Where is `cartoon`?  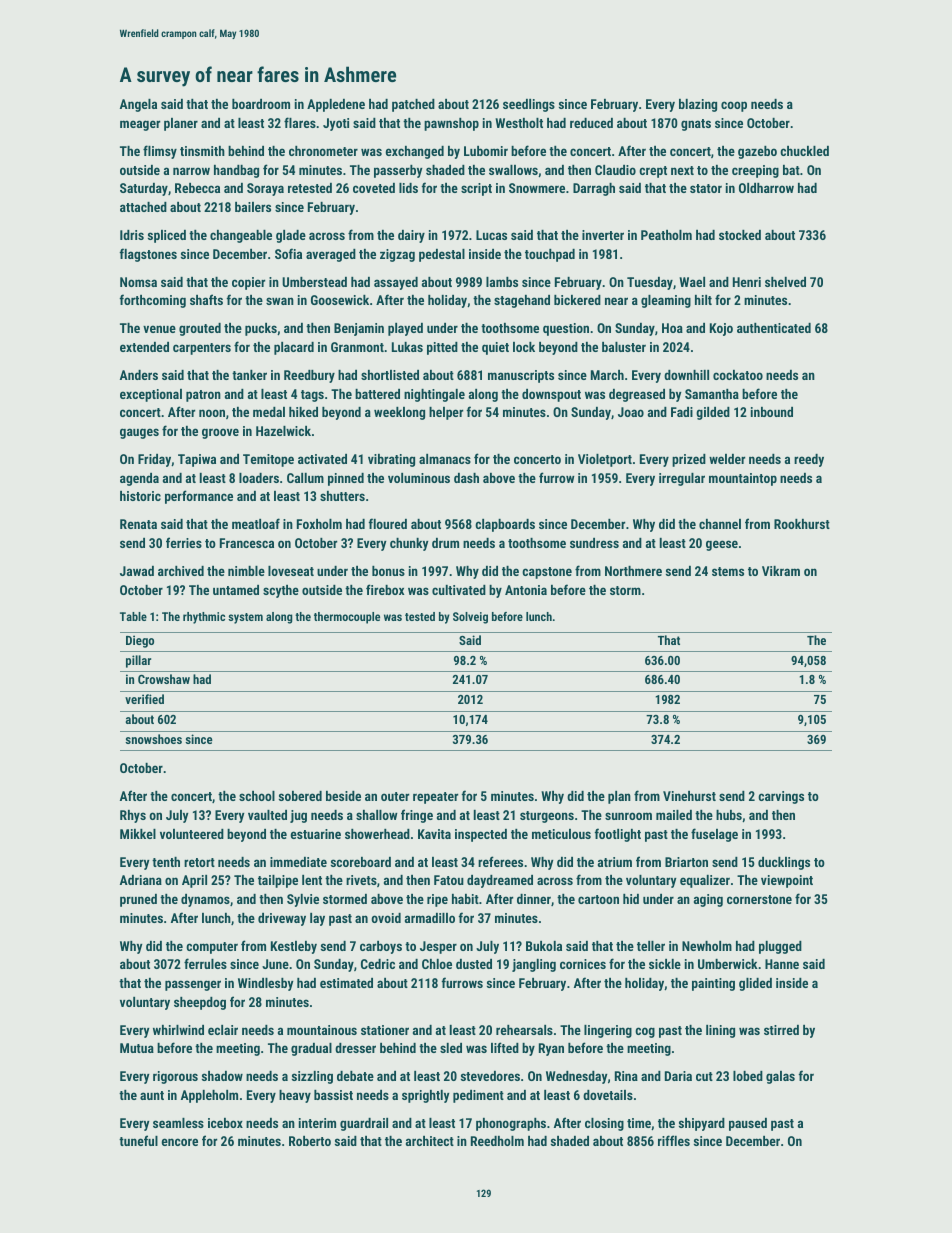
cartoon is located at coordinates (598, 899).
